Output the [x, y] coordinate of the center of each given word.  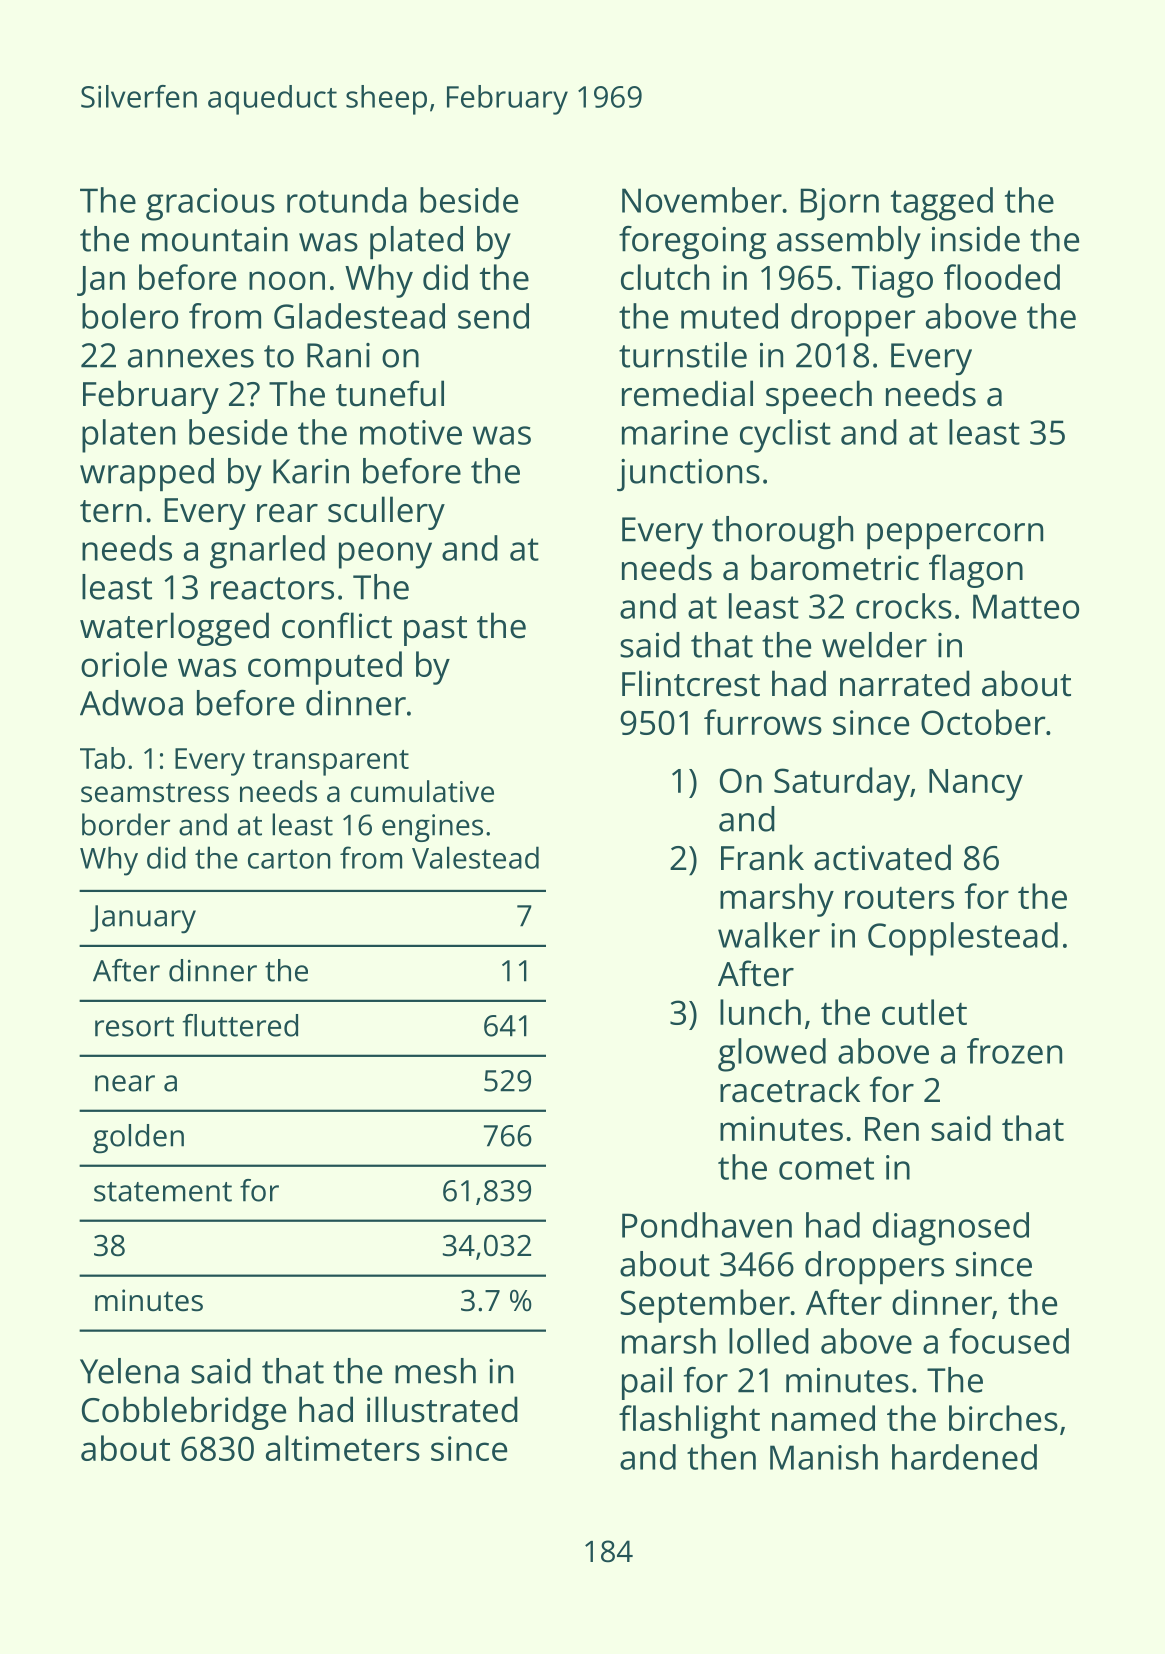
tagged [942, 204]
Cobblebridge [184, 1413]
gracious [210, 204]
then [721, 1457]
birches [1003, 1418]
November [702, 200]
